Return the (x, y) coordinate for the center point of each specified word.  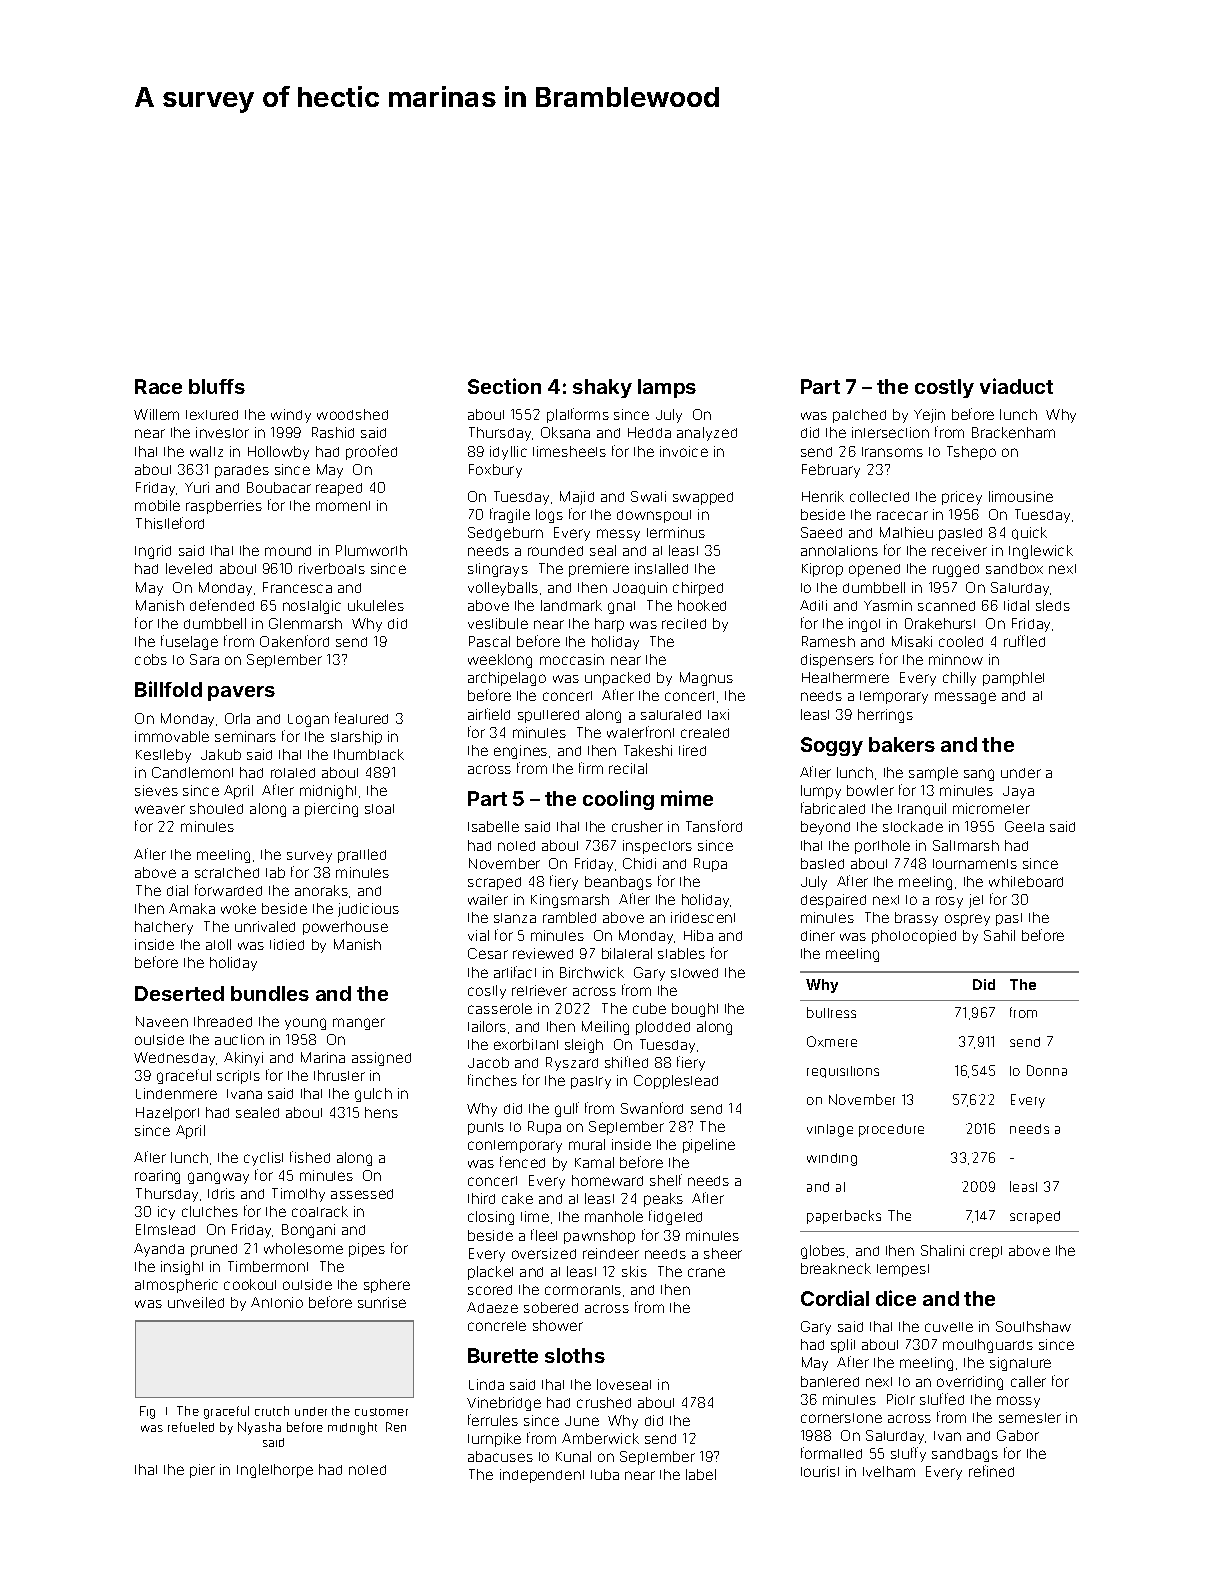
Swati (648, 496)
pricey (962, 498)
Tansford (714, 826)
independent (542, 1476)
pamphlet (1013, 679)
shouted (216, 808)
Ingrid (153, 552)
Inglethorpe (275, 1471)
